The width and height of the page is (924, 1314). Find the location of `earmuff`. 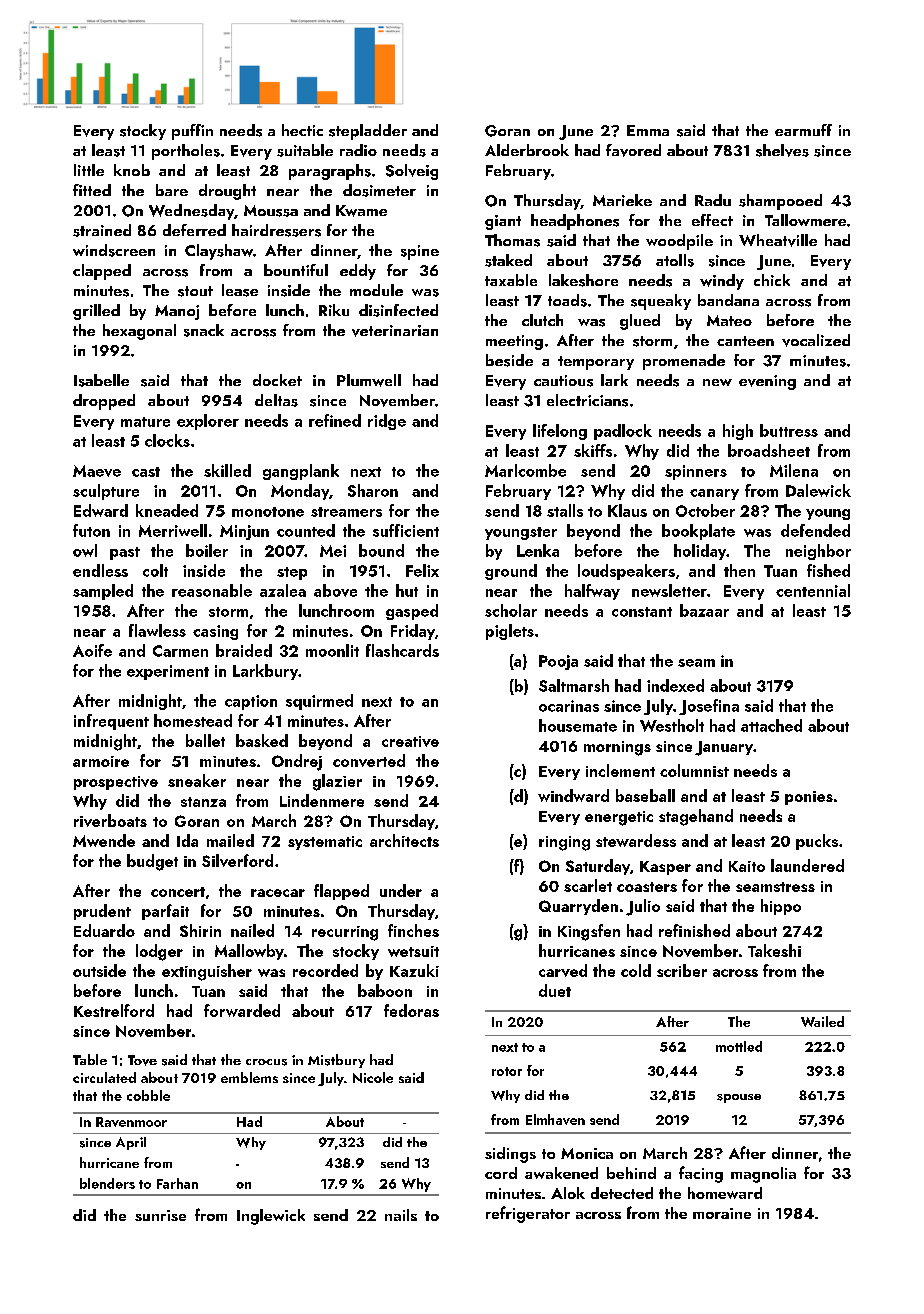

earmuff is located at coordinates (803, 130).
